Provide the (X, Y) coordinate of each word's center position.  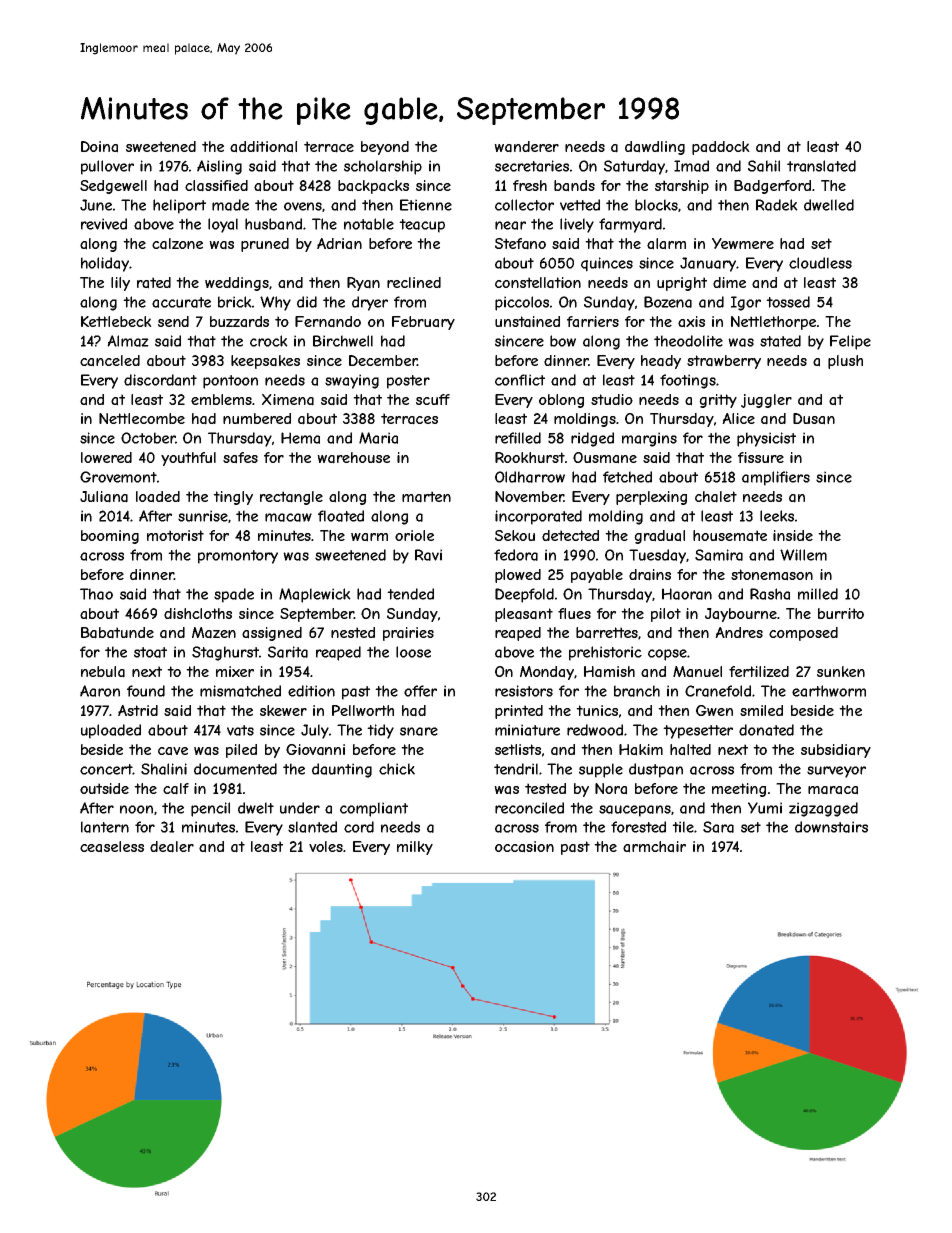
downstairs (831, 827)
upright (682, 284)
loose (413, 652)
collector (524, 205)
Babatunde (117, 633)
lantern (105, 827)
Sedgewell (113, 187)
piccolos (522, 303)
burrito (841, 613)
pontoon (230, 382)
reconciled (529, 808)
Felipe (850, 342)
